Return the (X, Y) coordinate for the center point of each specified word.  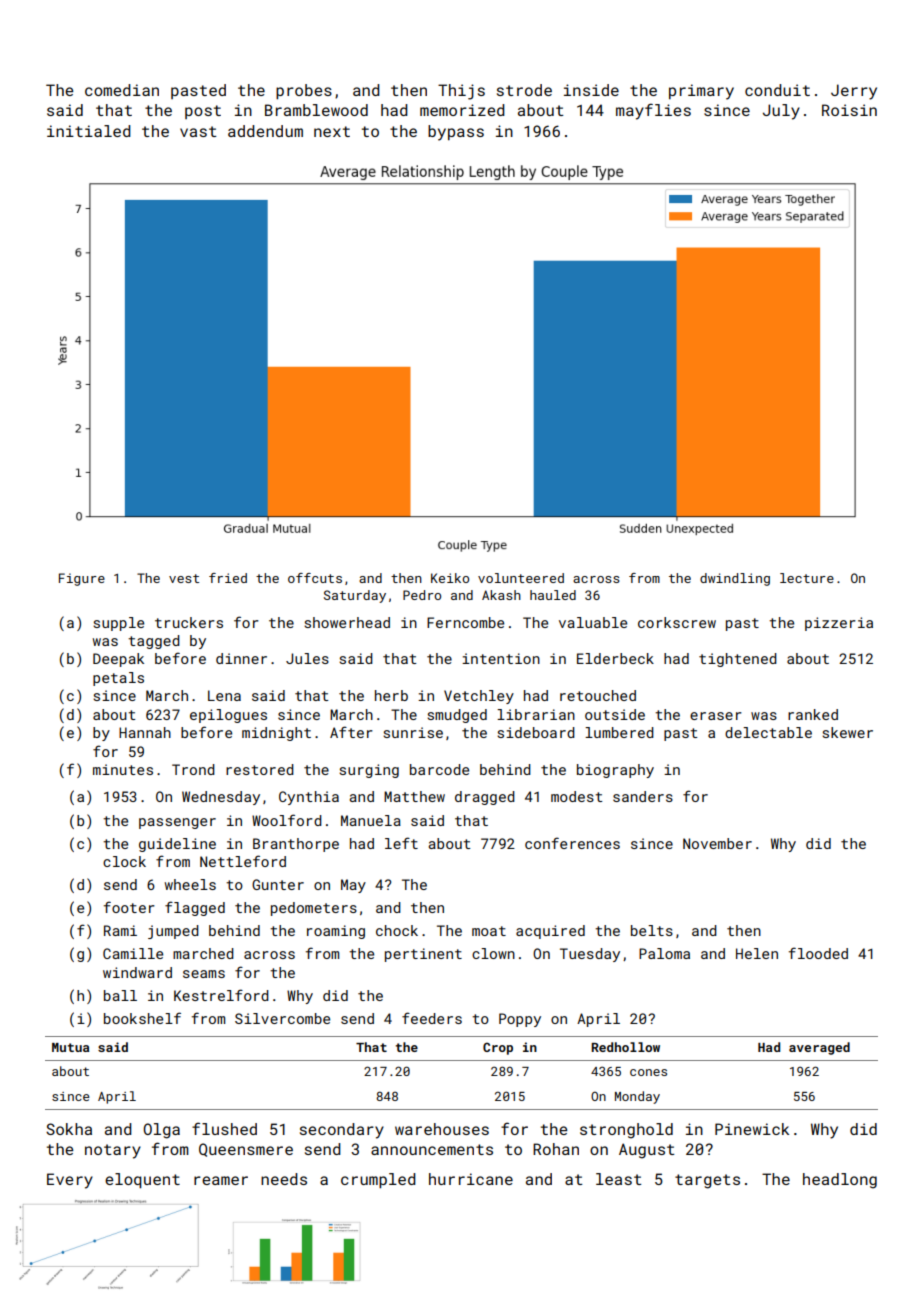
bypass (456, 133)
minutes (123, 769)
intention (501, 658)
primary (701, 92)
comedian (122, 90)
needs (284, 1179)
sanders (643, 796)
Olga (161, 1131)
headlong (840, 1181)
